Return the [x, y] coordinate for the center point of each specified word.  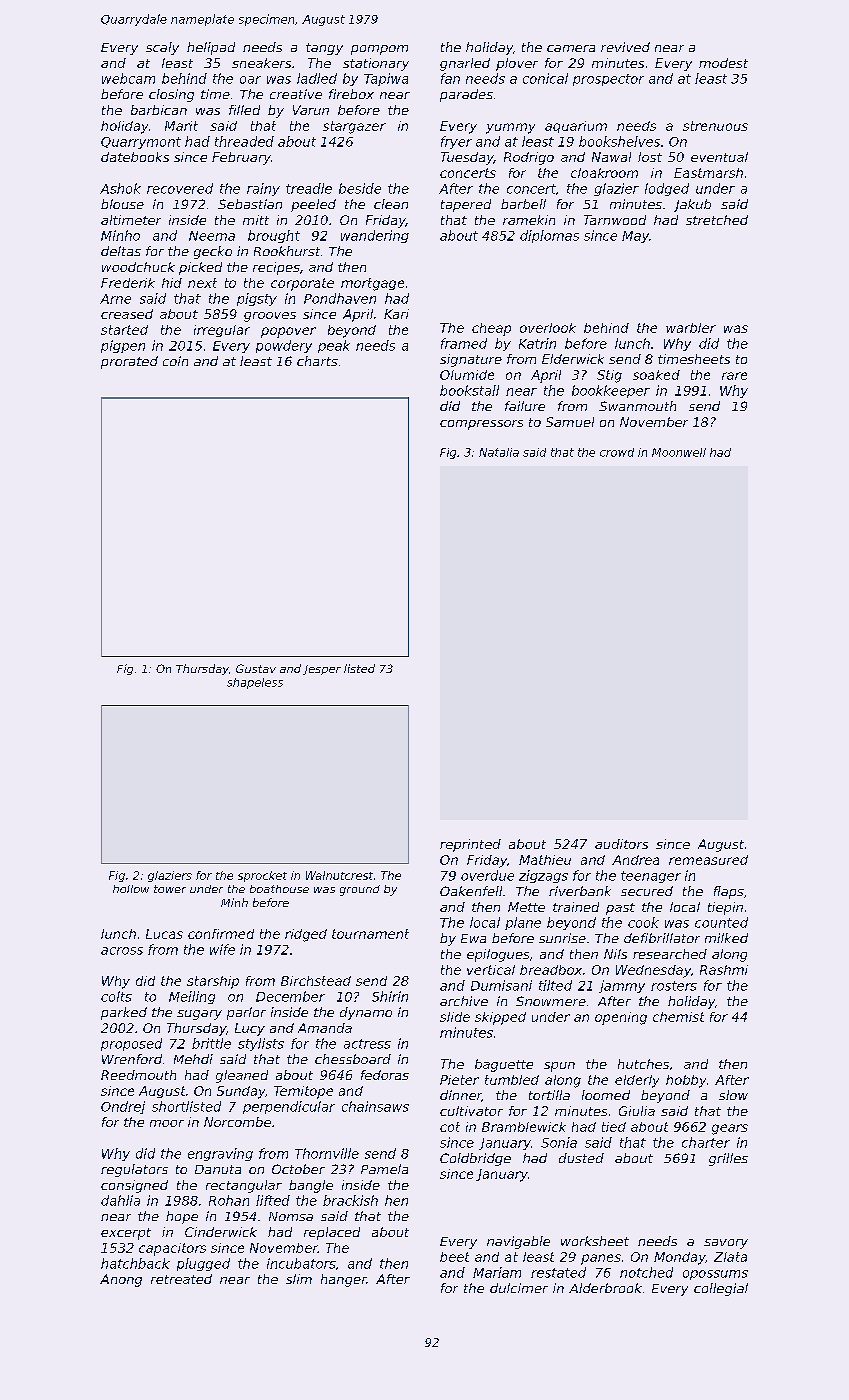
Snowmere [551, 1001]
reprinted [470, 845]
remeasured [708, 860]
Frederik [128, 283]
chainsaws [375, 1106]
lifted [273, 1200]
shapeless [255, 683]
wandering [375, 236]
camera [571, 48]
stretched [717, 220]
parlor [246, 1013]
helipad [211, 48]
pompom [379, 50]
